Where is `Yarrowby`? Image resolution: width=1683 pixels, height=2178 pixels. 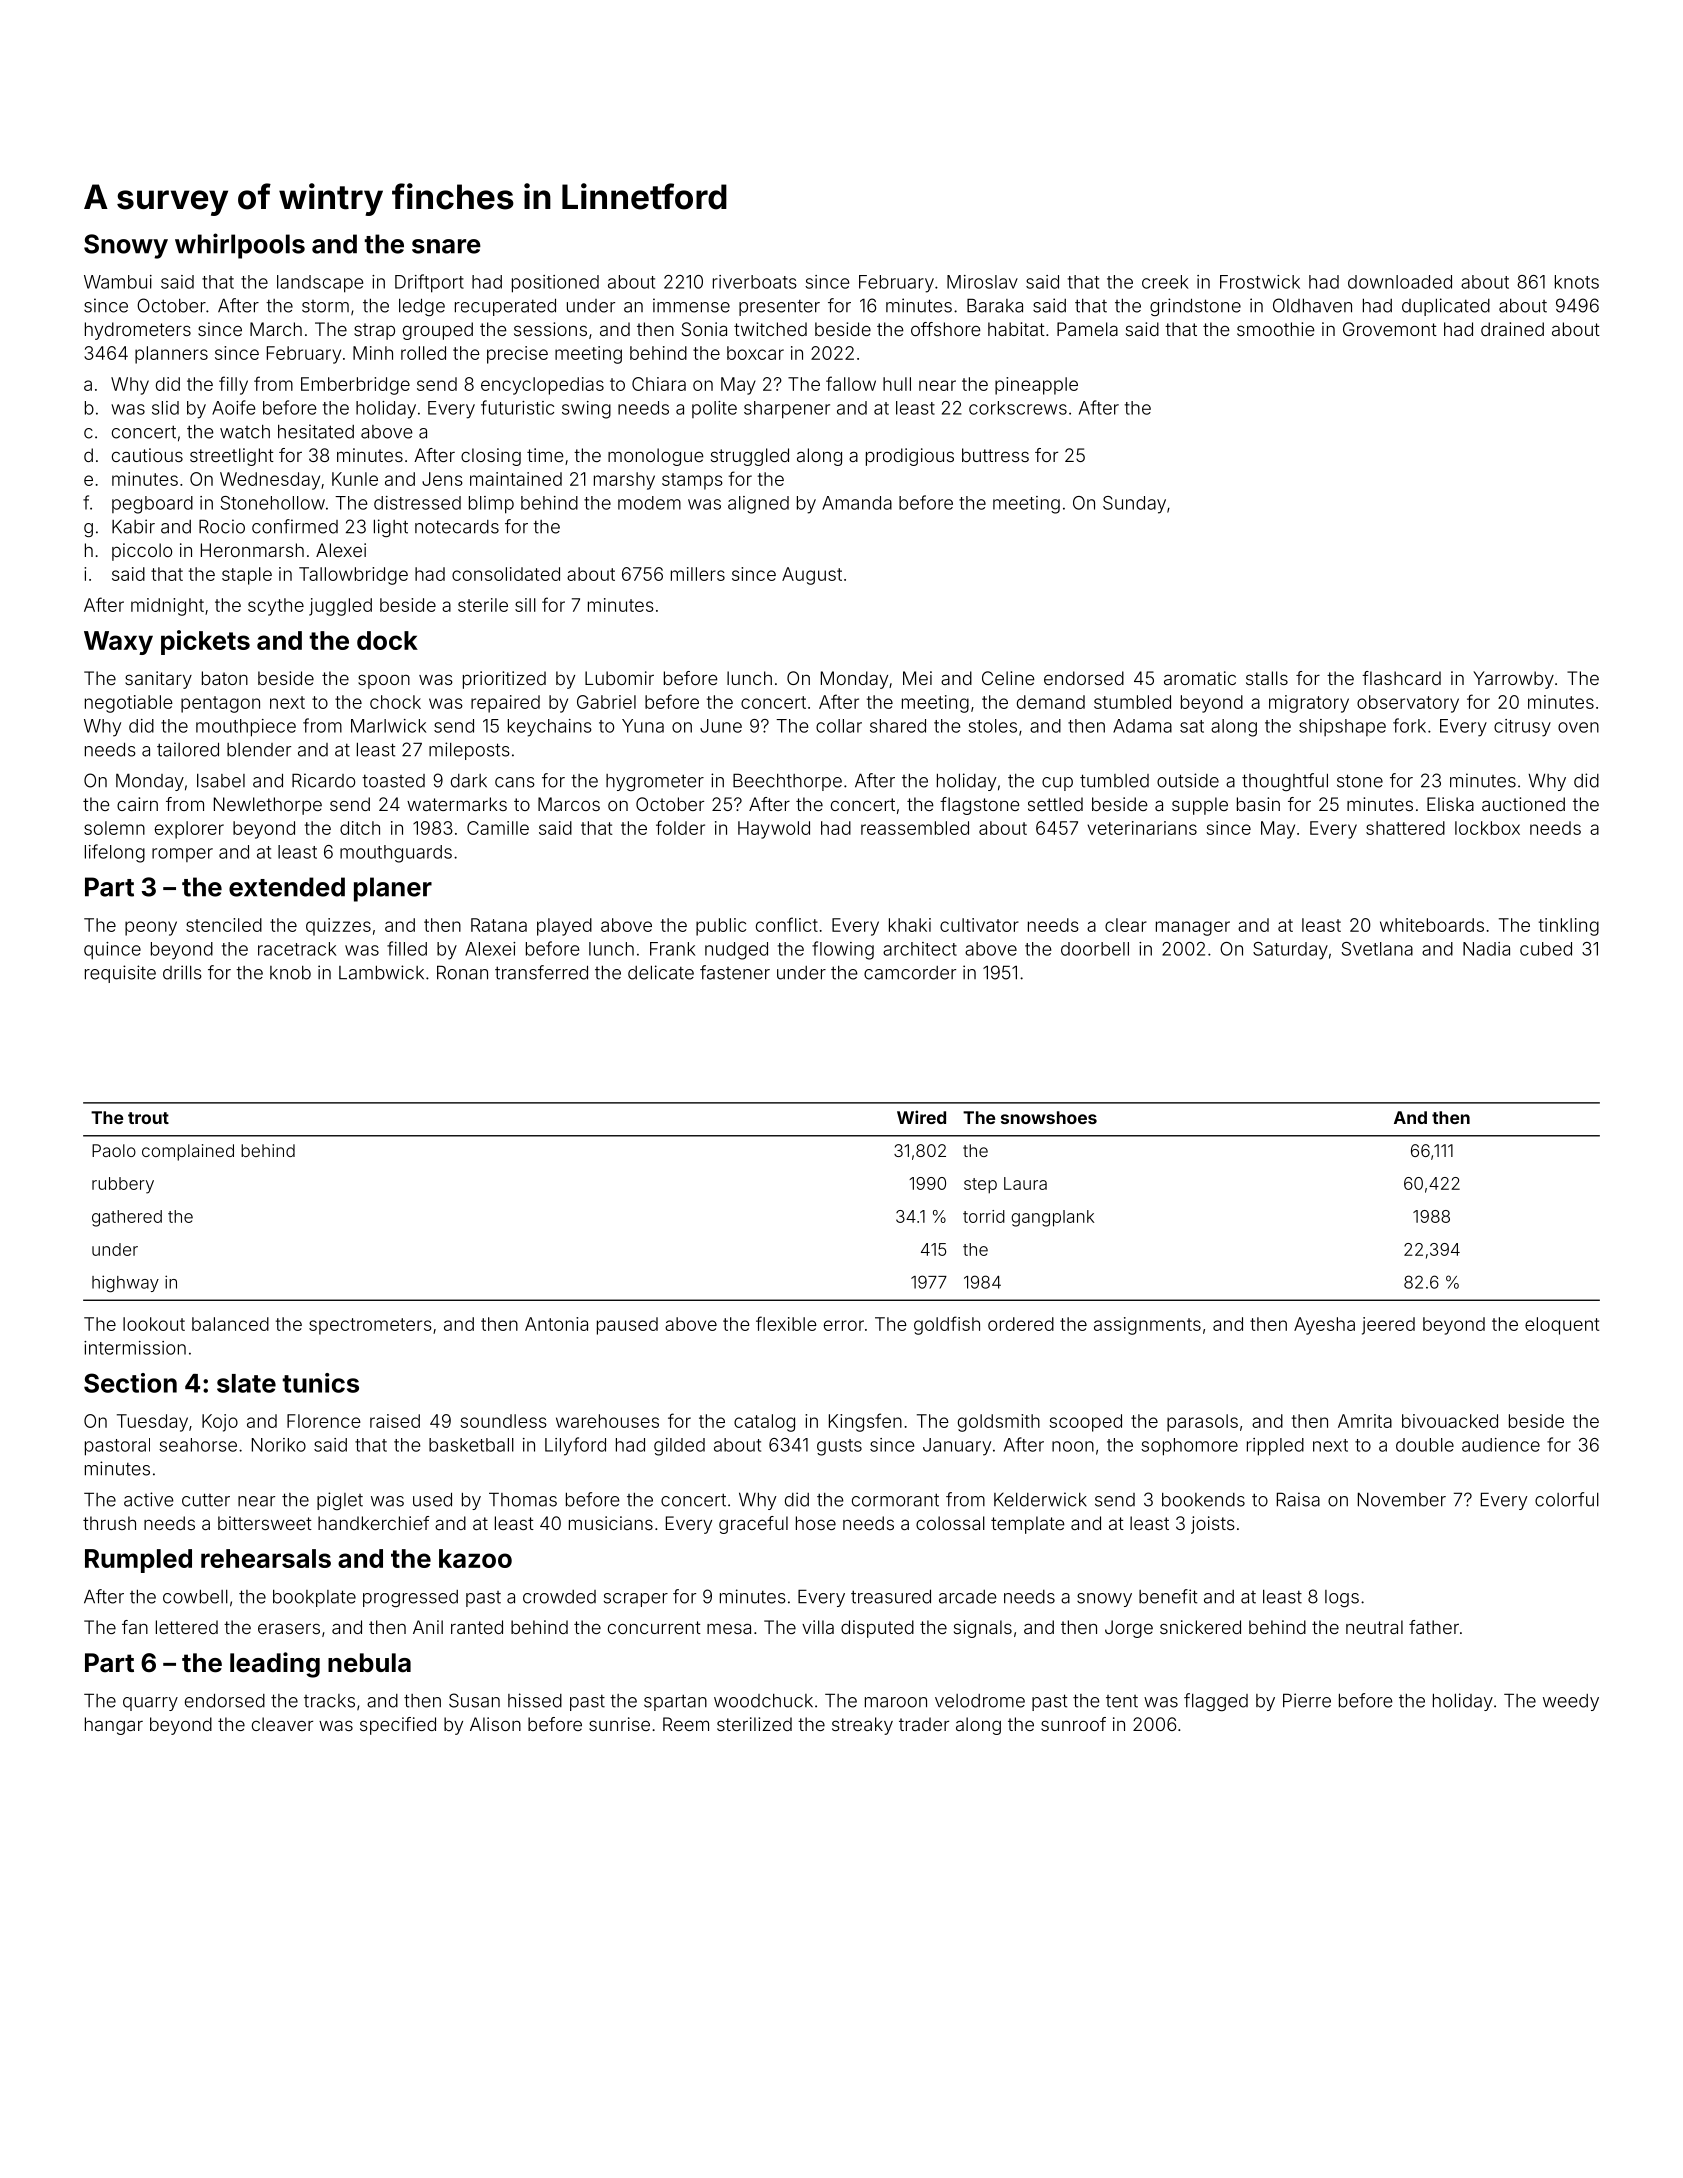
Yarrowby is located at coordinates (1513, 680).
